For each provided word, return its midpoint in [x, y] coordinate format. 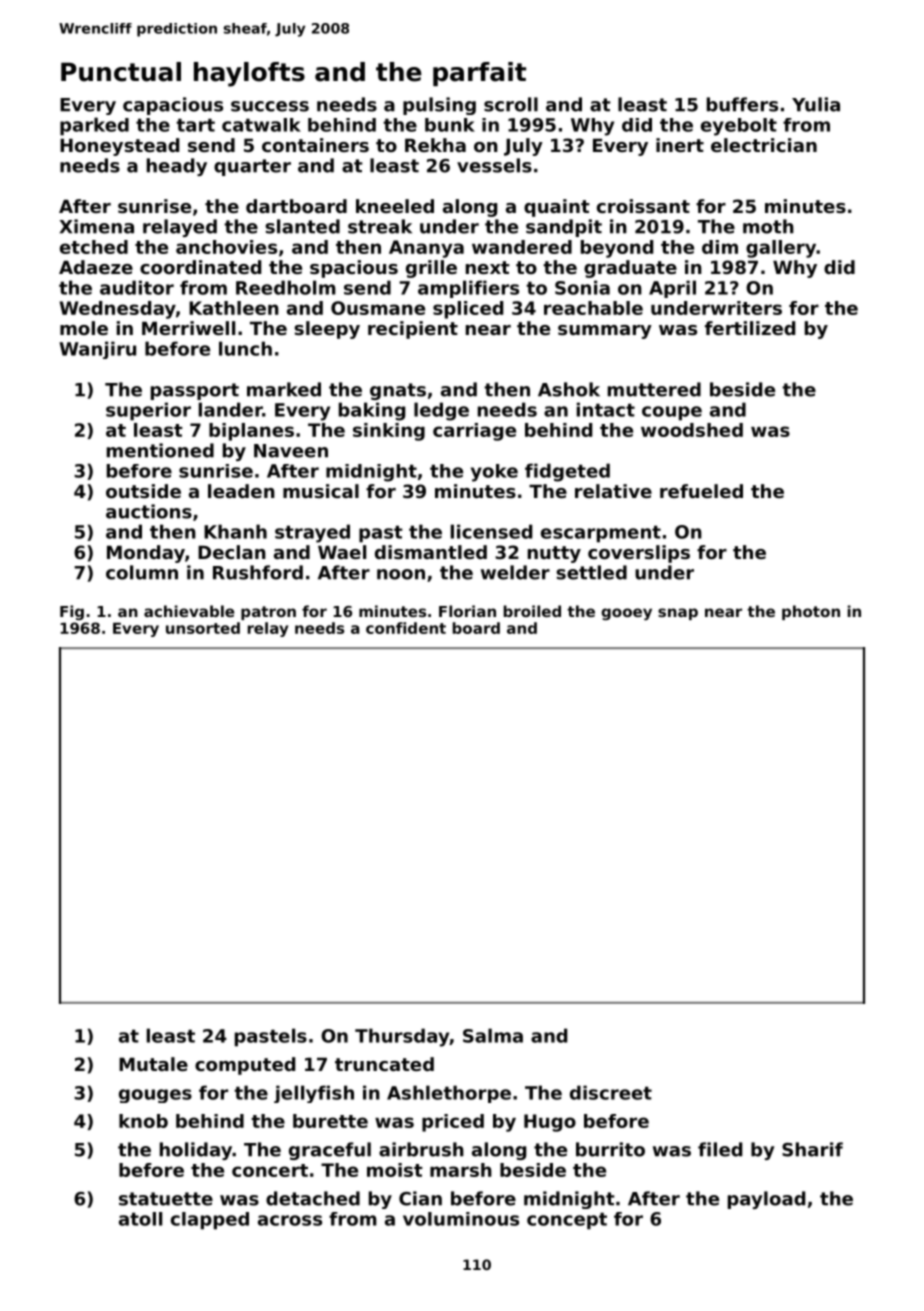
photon [811, 612]
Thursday [402, 1037]
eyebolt [739, 127]
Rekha [435, 145]
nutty [554, 554]
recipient [413, 330]
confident [406, 628]
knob [143, 1121]
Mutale [153, 1064]
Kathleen [234, 308]
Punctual [121, 72]
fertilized [750, 328]
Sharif [812, 1149]
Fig [72, 612]
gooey [626, 614]
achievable [189, 611]
